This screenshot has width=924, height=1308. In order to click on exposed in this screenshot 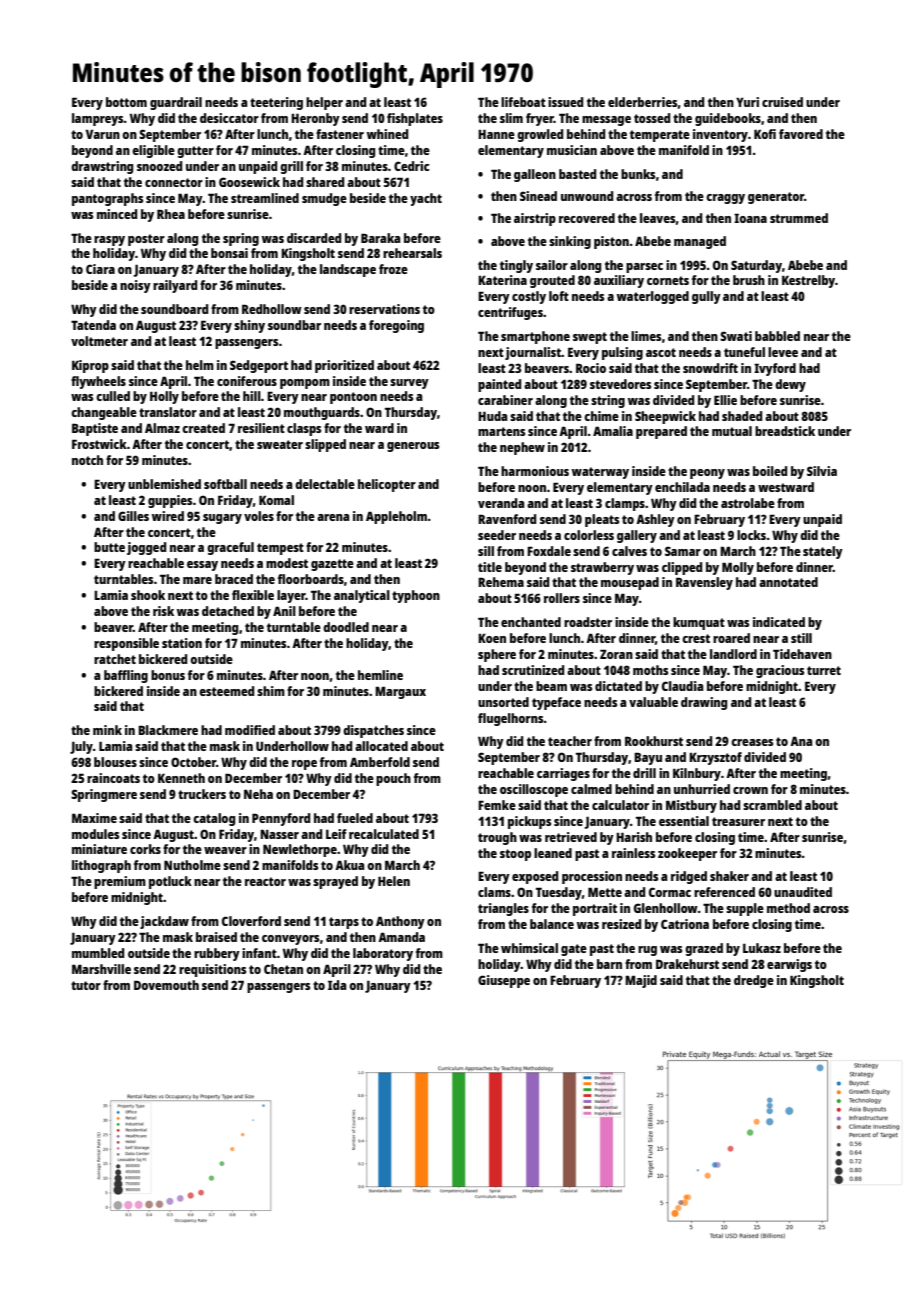, I will do `click(535, 877)`.
